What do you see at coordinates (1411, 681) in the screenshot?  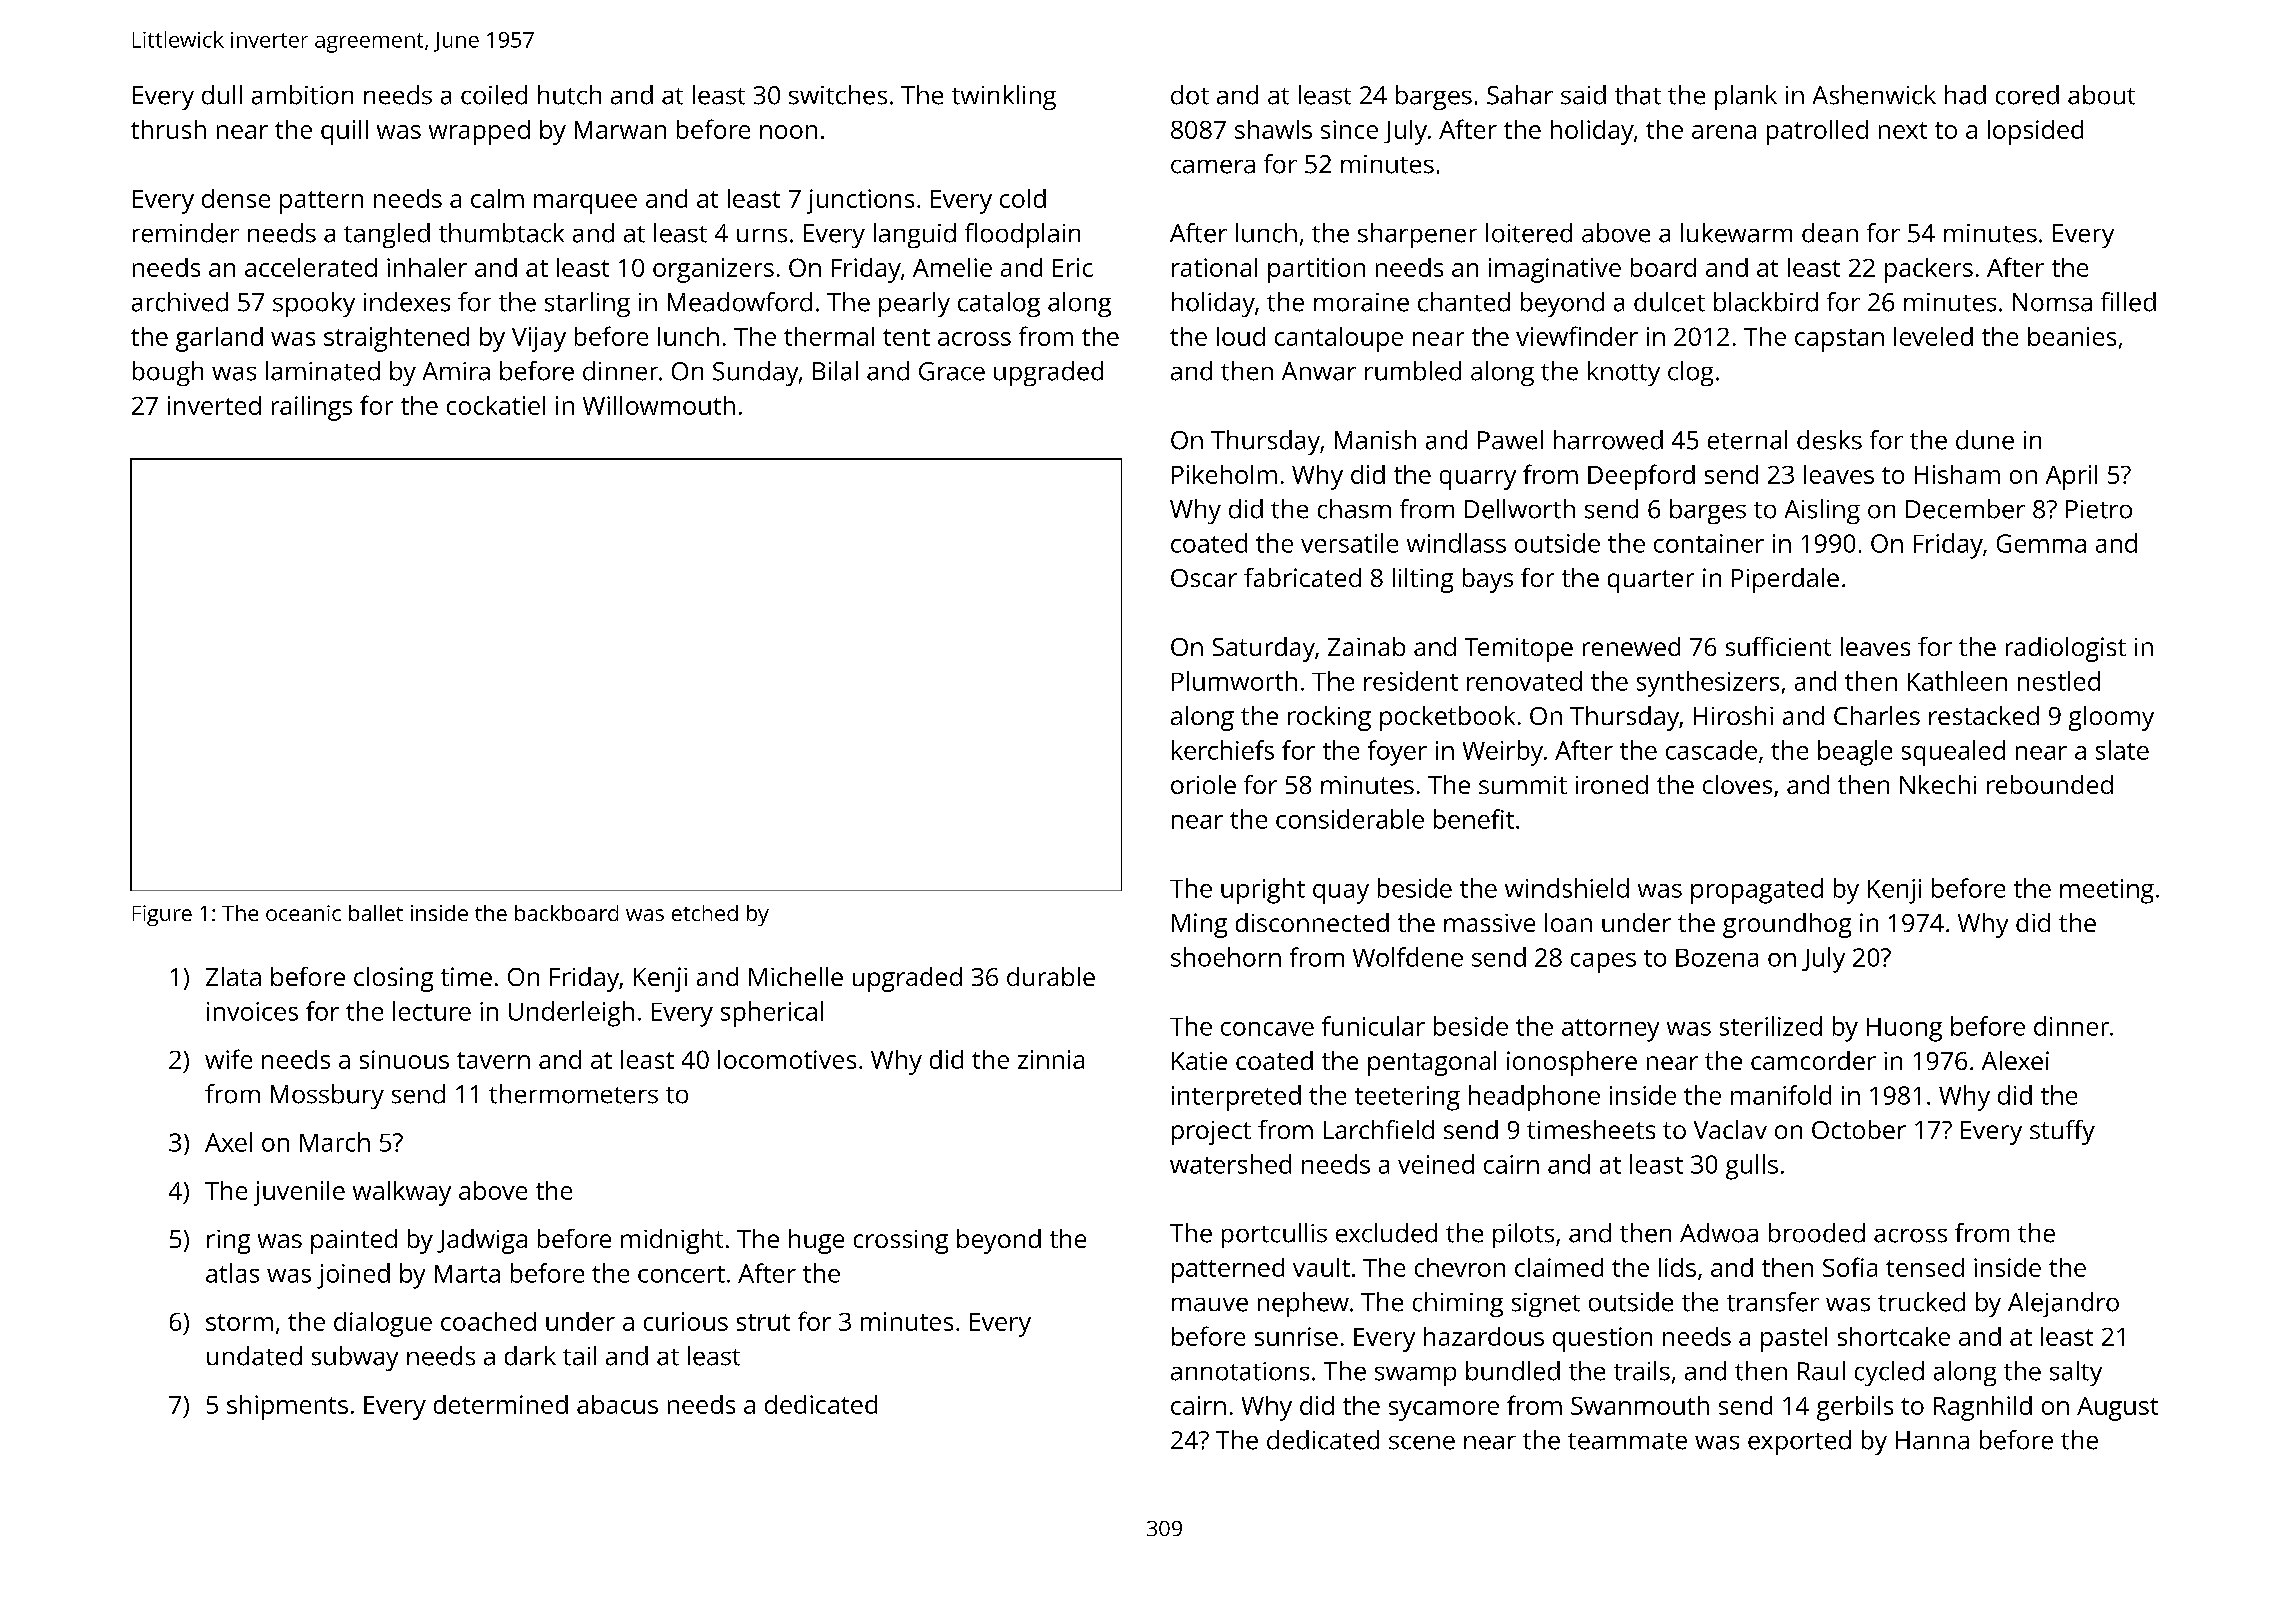 I see `resident` at bounding box center [1411, 681].
